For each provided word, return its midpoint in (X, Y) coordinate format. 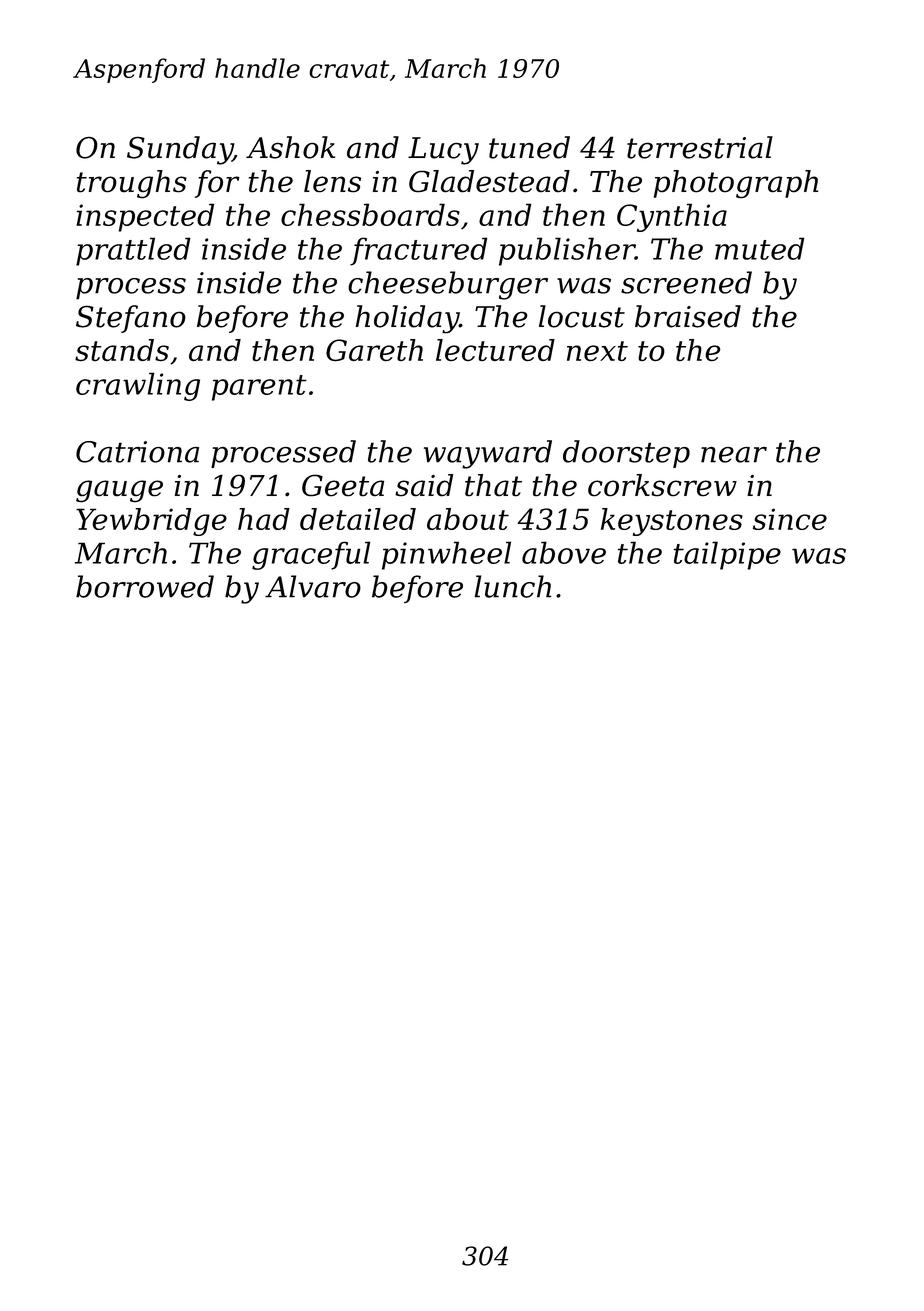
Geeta (343, 486)
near (734, 455)
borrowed (145, 586)
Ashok (290, 147)
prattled (133, 251)
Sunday (180, 150)
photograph (736, 184)
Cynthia (672, 217)
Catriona (137, 452)
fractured (419, 251)
